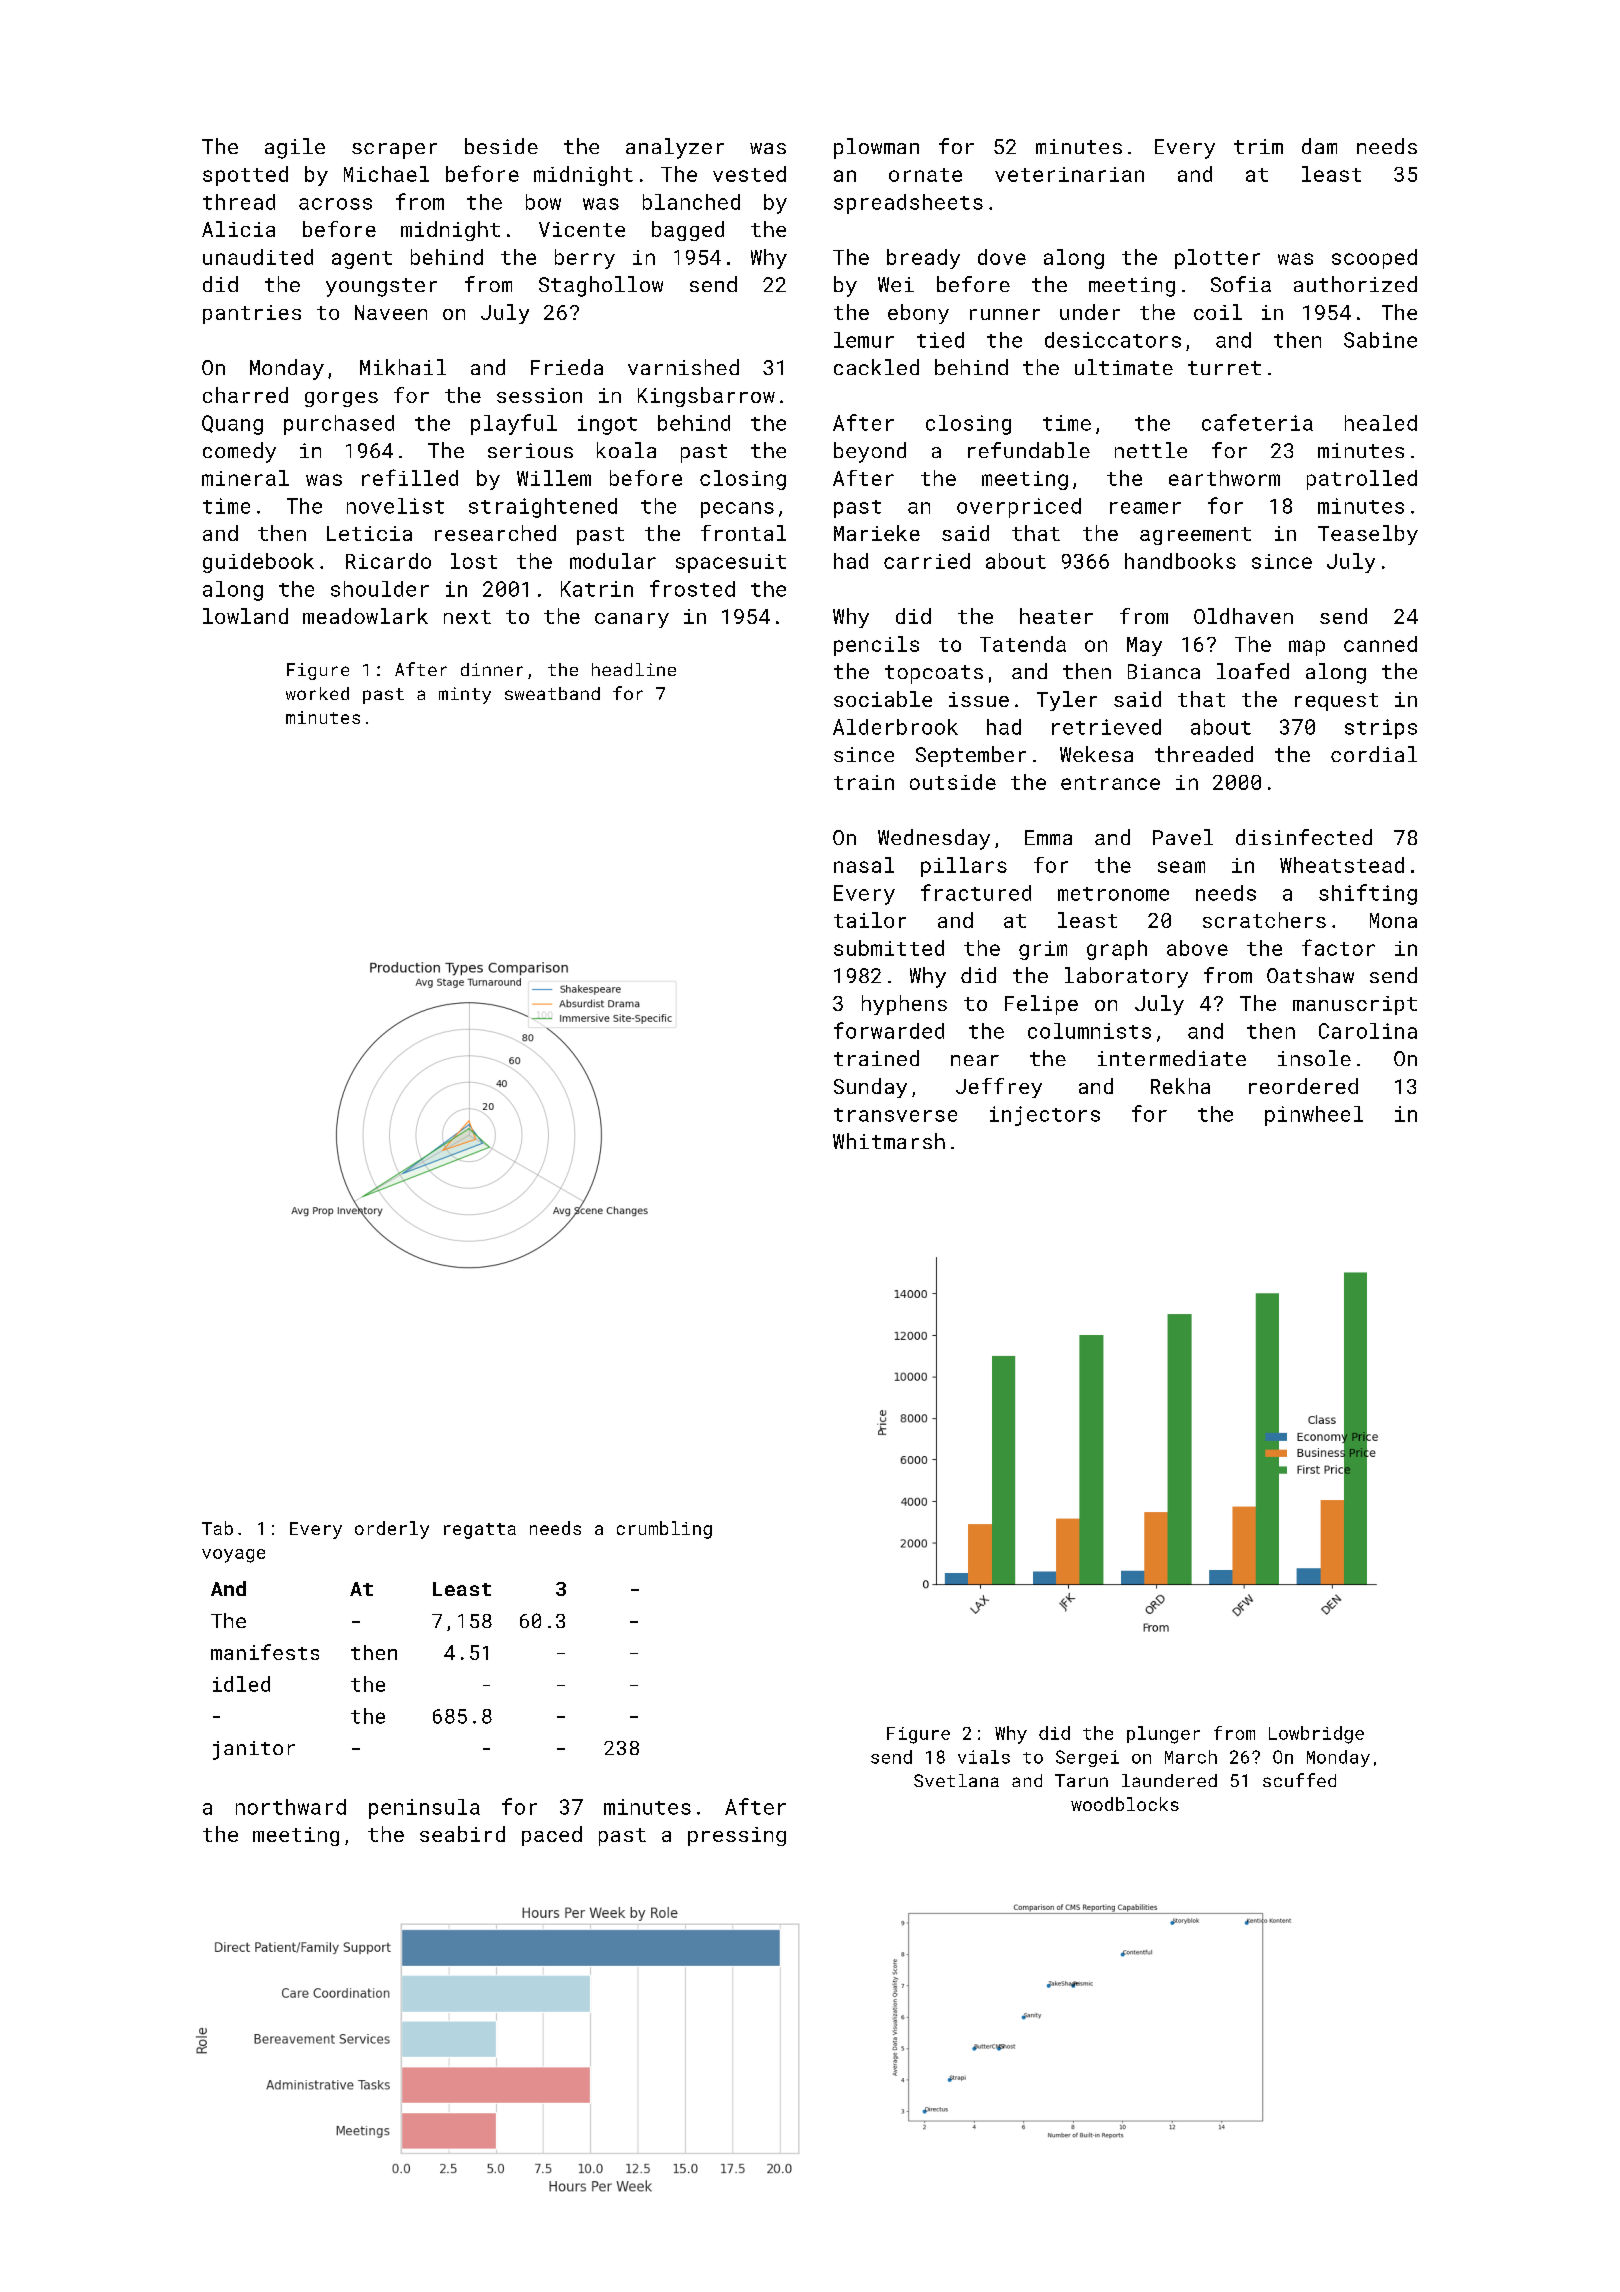  Describe the element at coordinates (876, 148) in the page. I see `plowman` at that location.
